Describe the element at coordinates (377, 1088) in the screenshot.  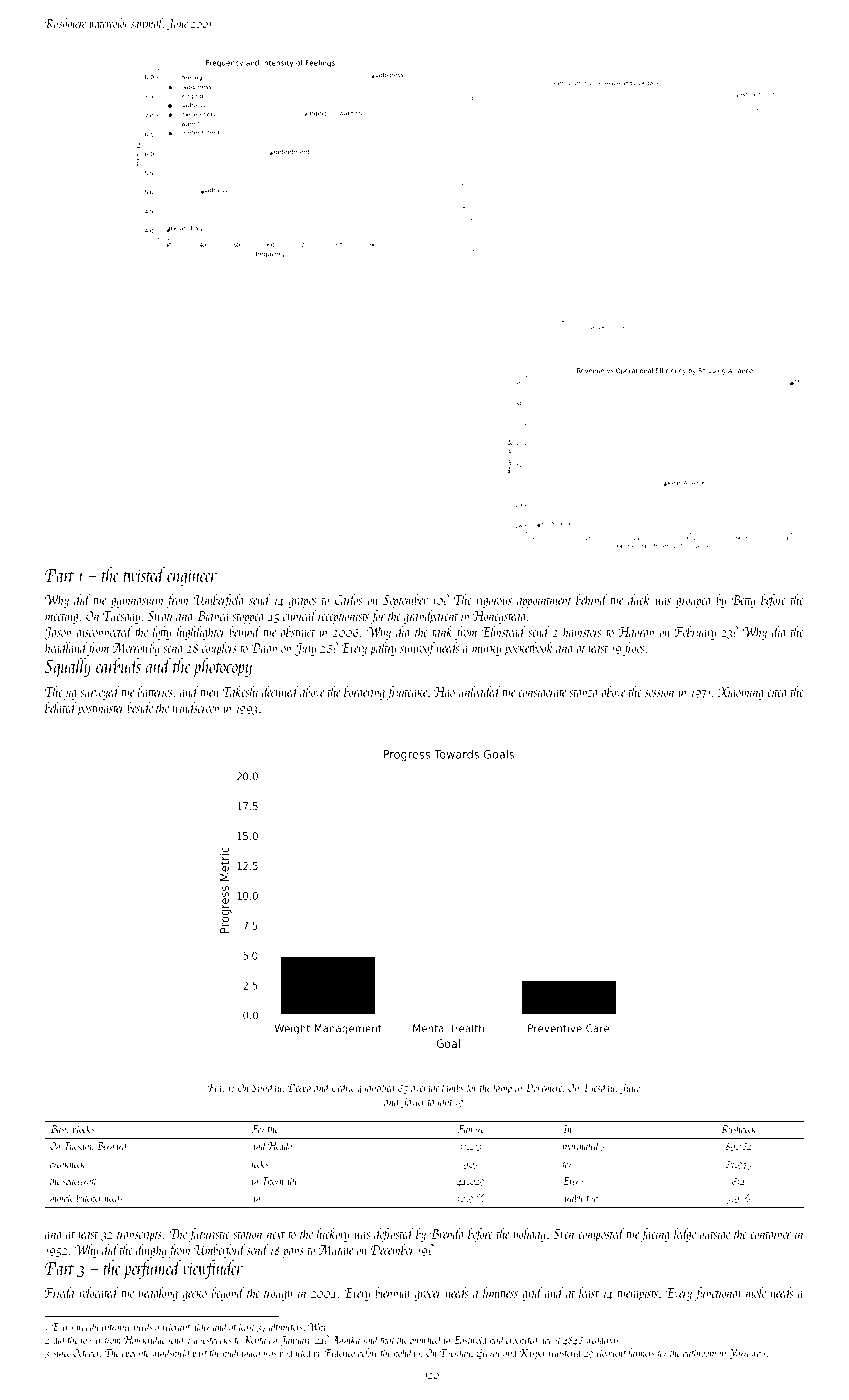
I see `quantified` at that location.
